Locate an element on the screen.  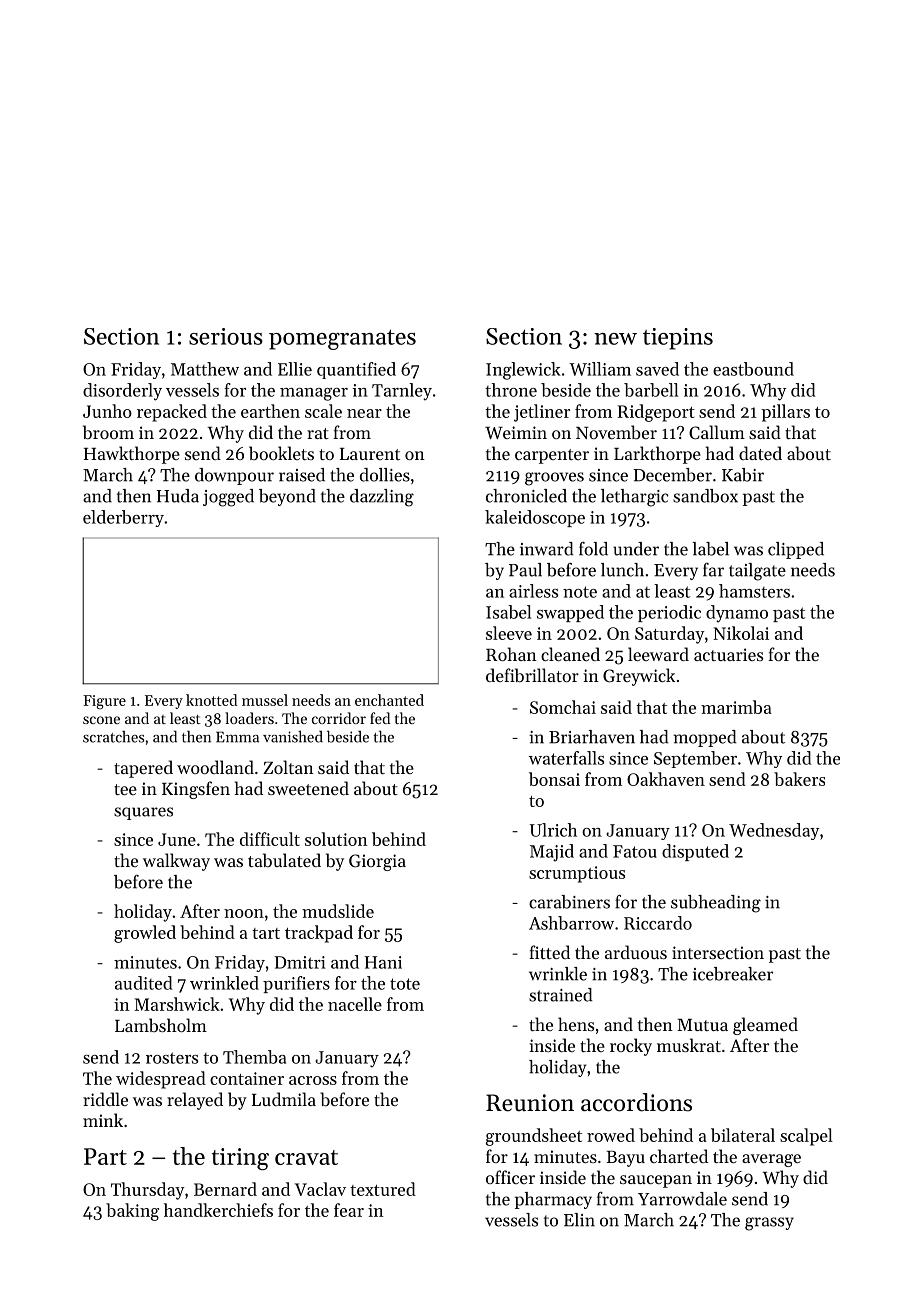
dazzling is located at coordinates (382, 498).
